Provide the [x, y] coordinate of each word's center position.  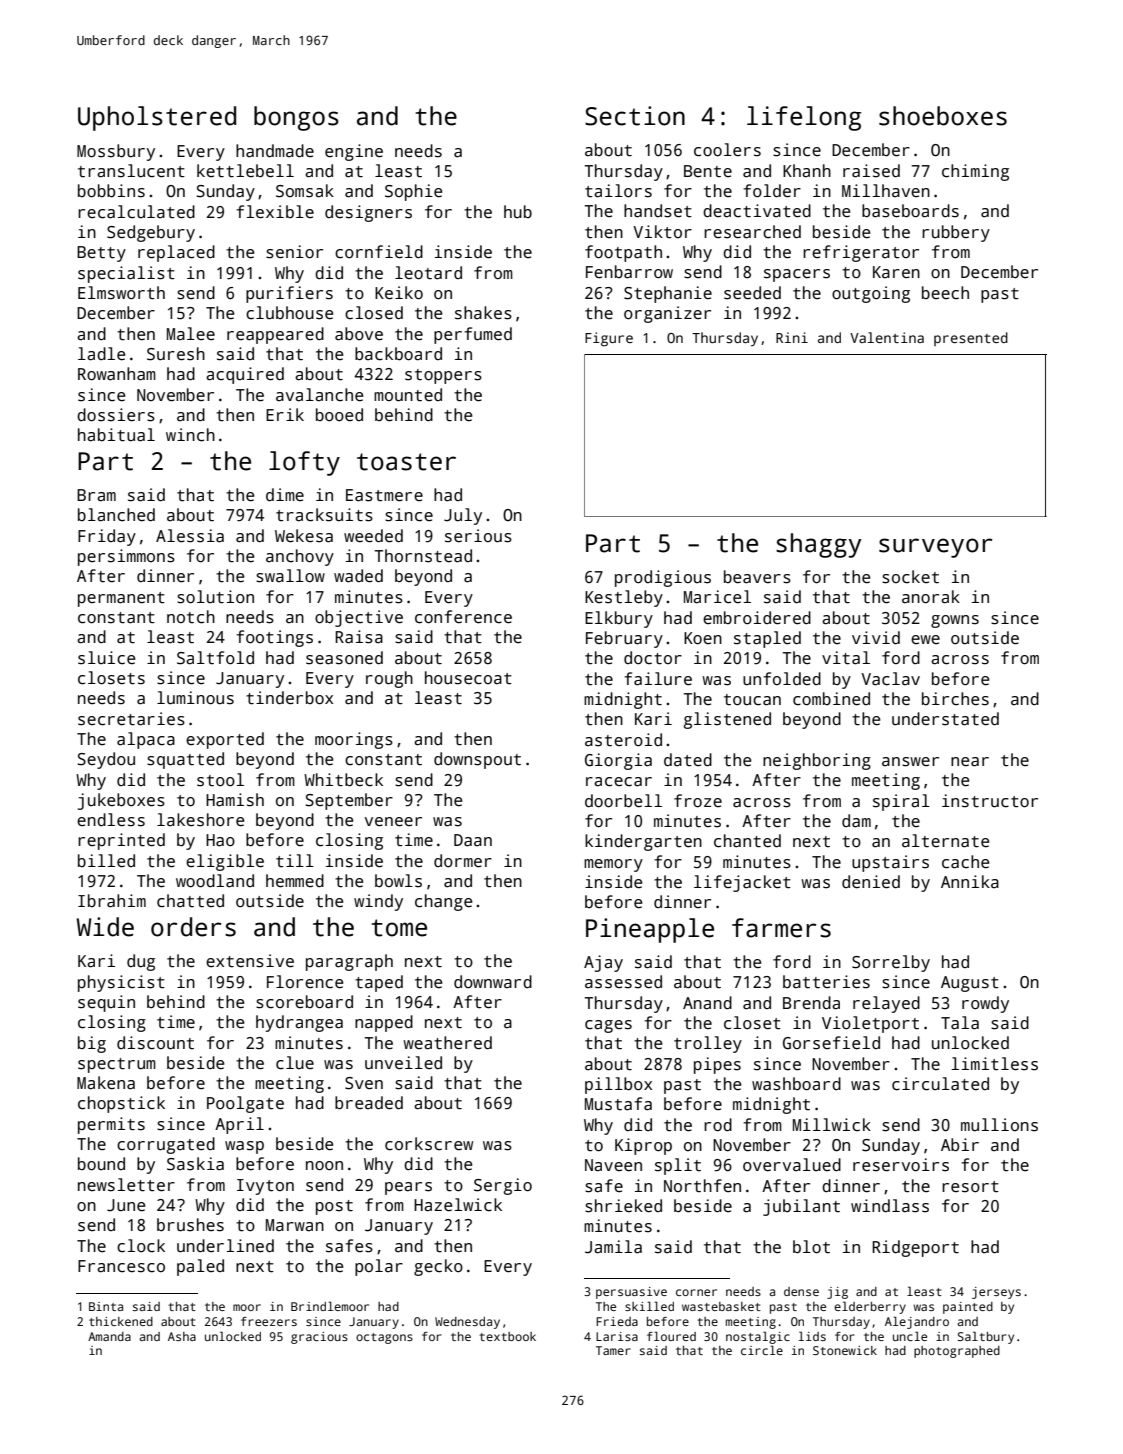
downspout [477, 760]
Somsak [305, 191]
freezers [269, 1321]
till [295, 861]
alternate [945, 841]
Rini [792, 337]
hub [518, 211]
